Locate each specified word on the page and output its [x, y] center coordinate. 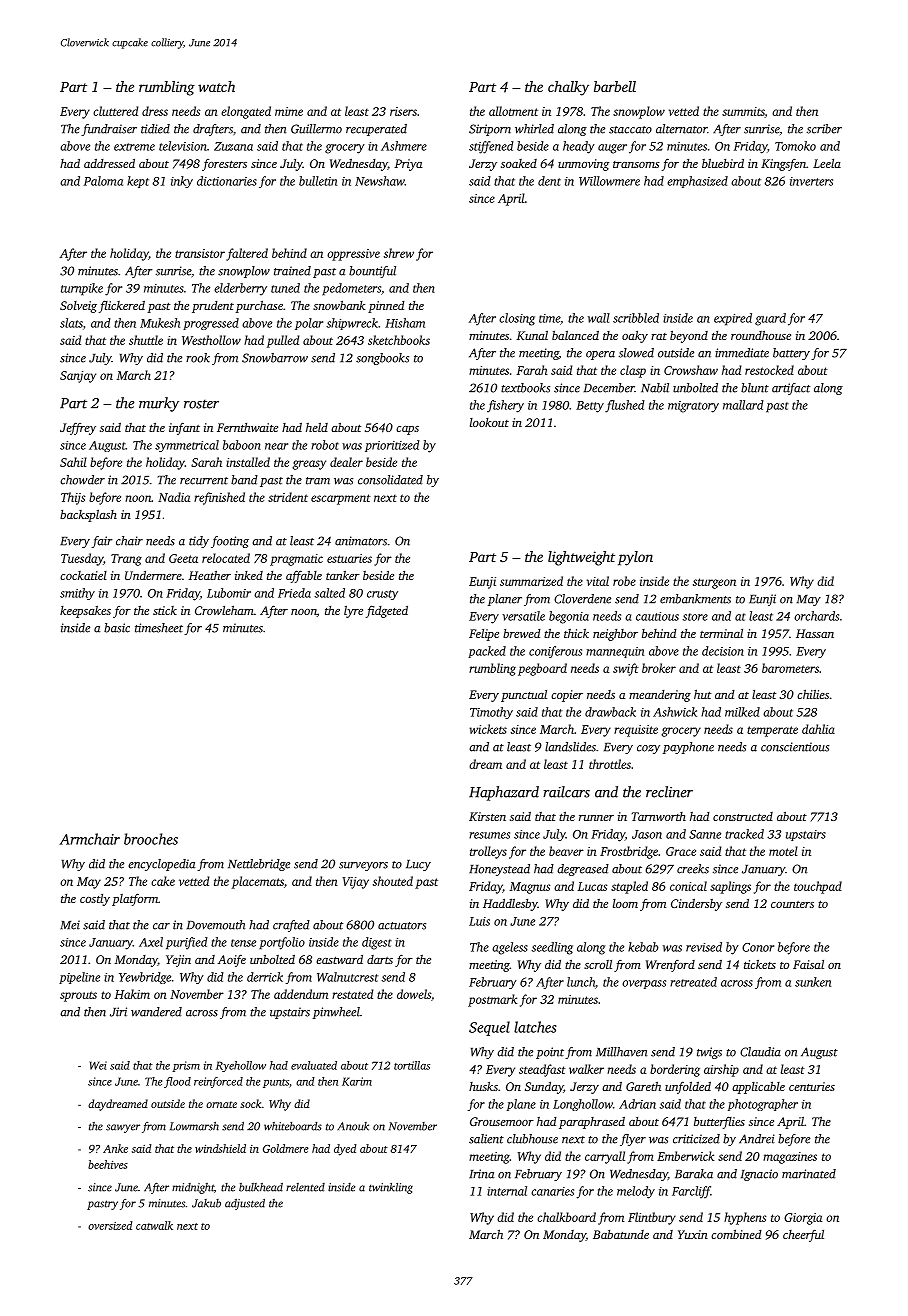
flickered [122, 306]
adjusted [245, 1204]
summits [743, 112]
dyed [345, 1150]
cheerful [803, 1236]
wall [599, 318]
